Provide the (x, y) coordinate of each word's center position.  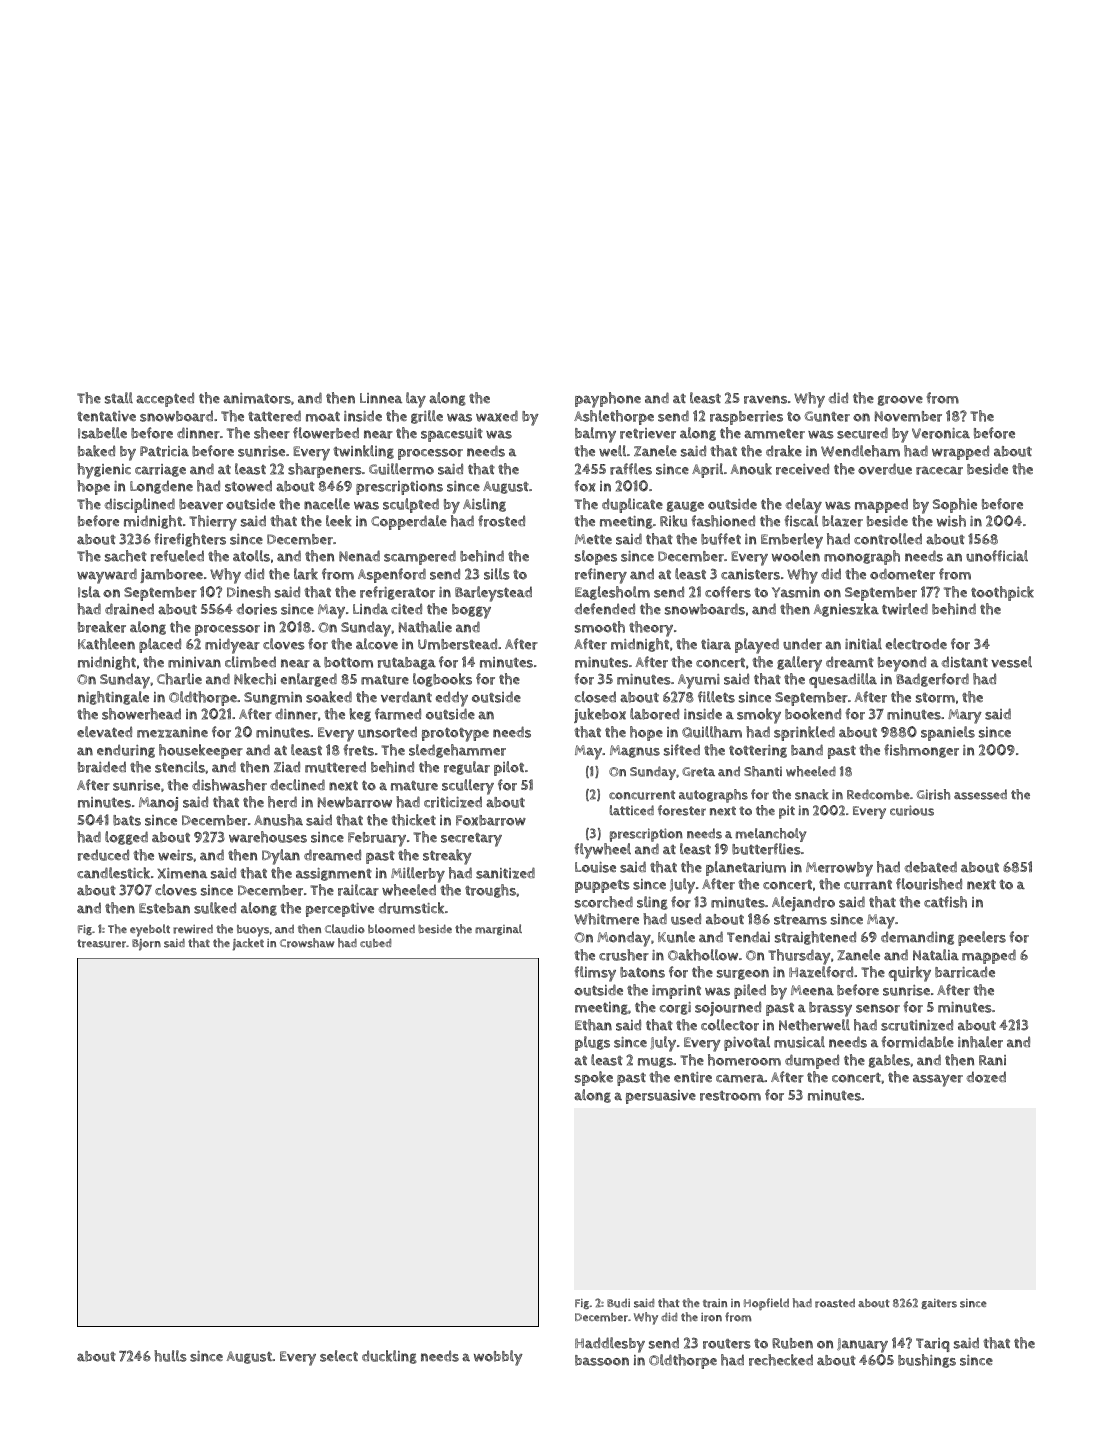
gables (889, 1061)
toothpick (1002, 593)
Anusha (278, 820)
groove (900, 400)
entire (693, 1077)
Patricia (164, 451)
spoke (594, 1078)
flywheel (603, 851)
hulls (170, 1356)
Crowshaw (307, 943)
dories (256, 609)
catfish (945, 902)
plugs (592, 1043)
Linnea (381, 398)
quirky (909, 974)
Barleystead (493, 594)
